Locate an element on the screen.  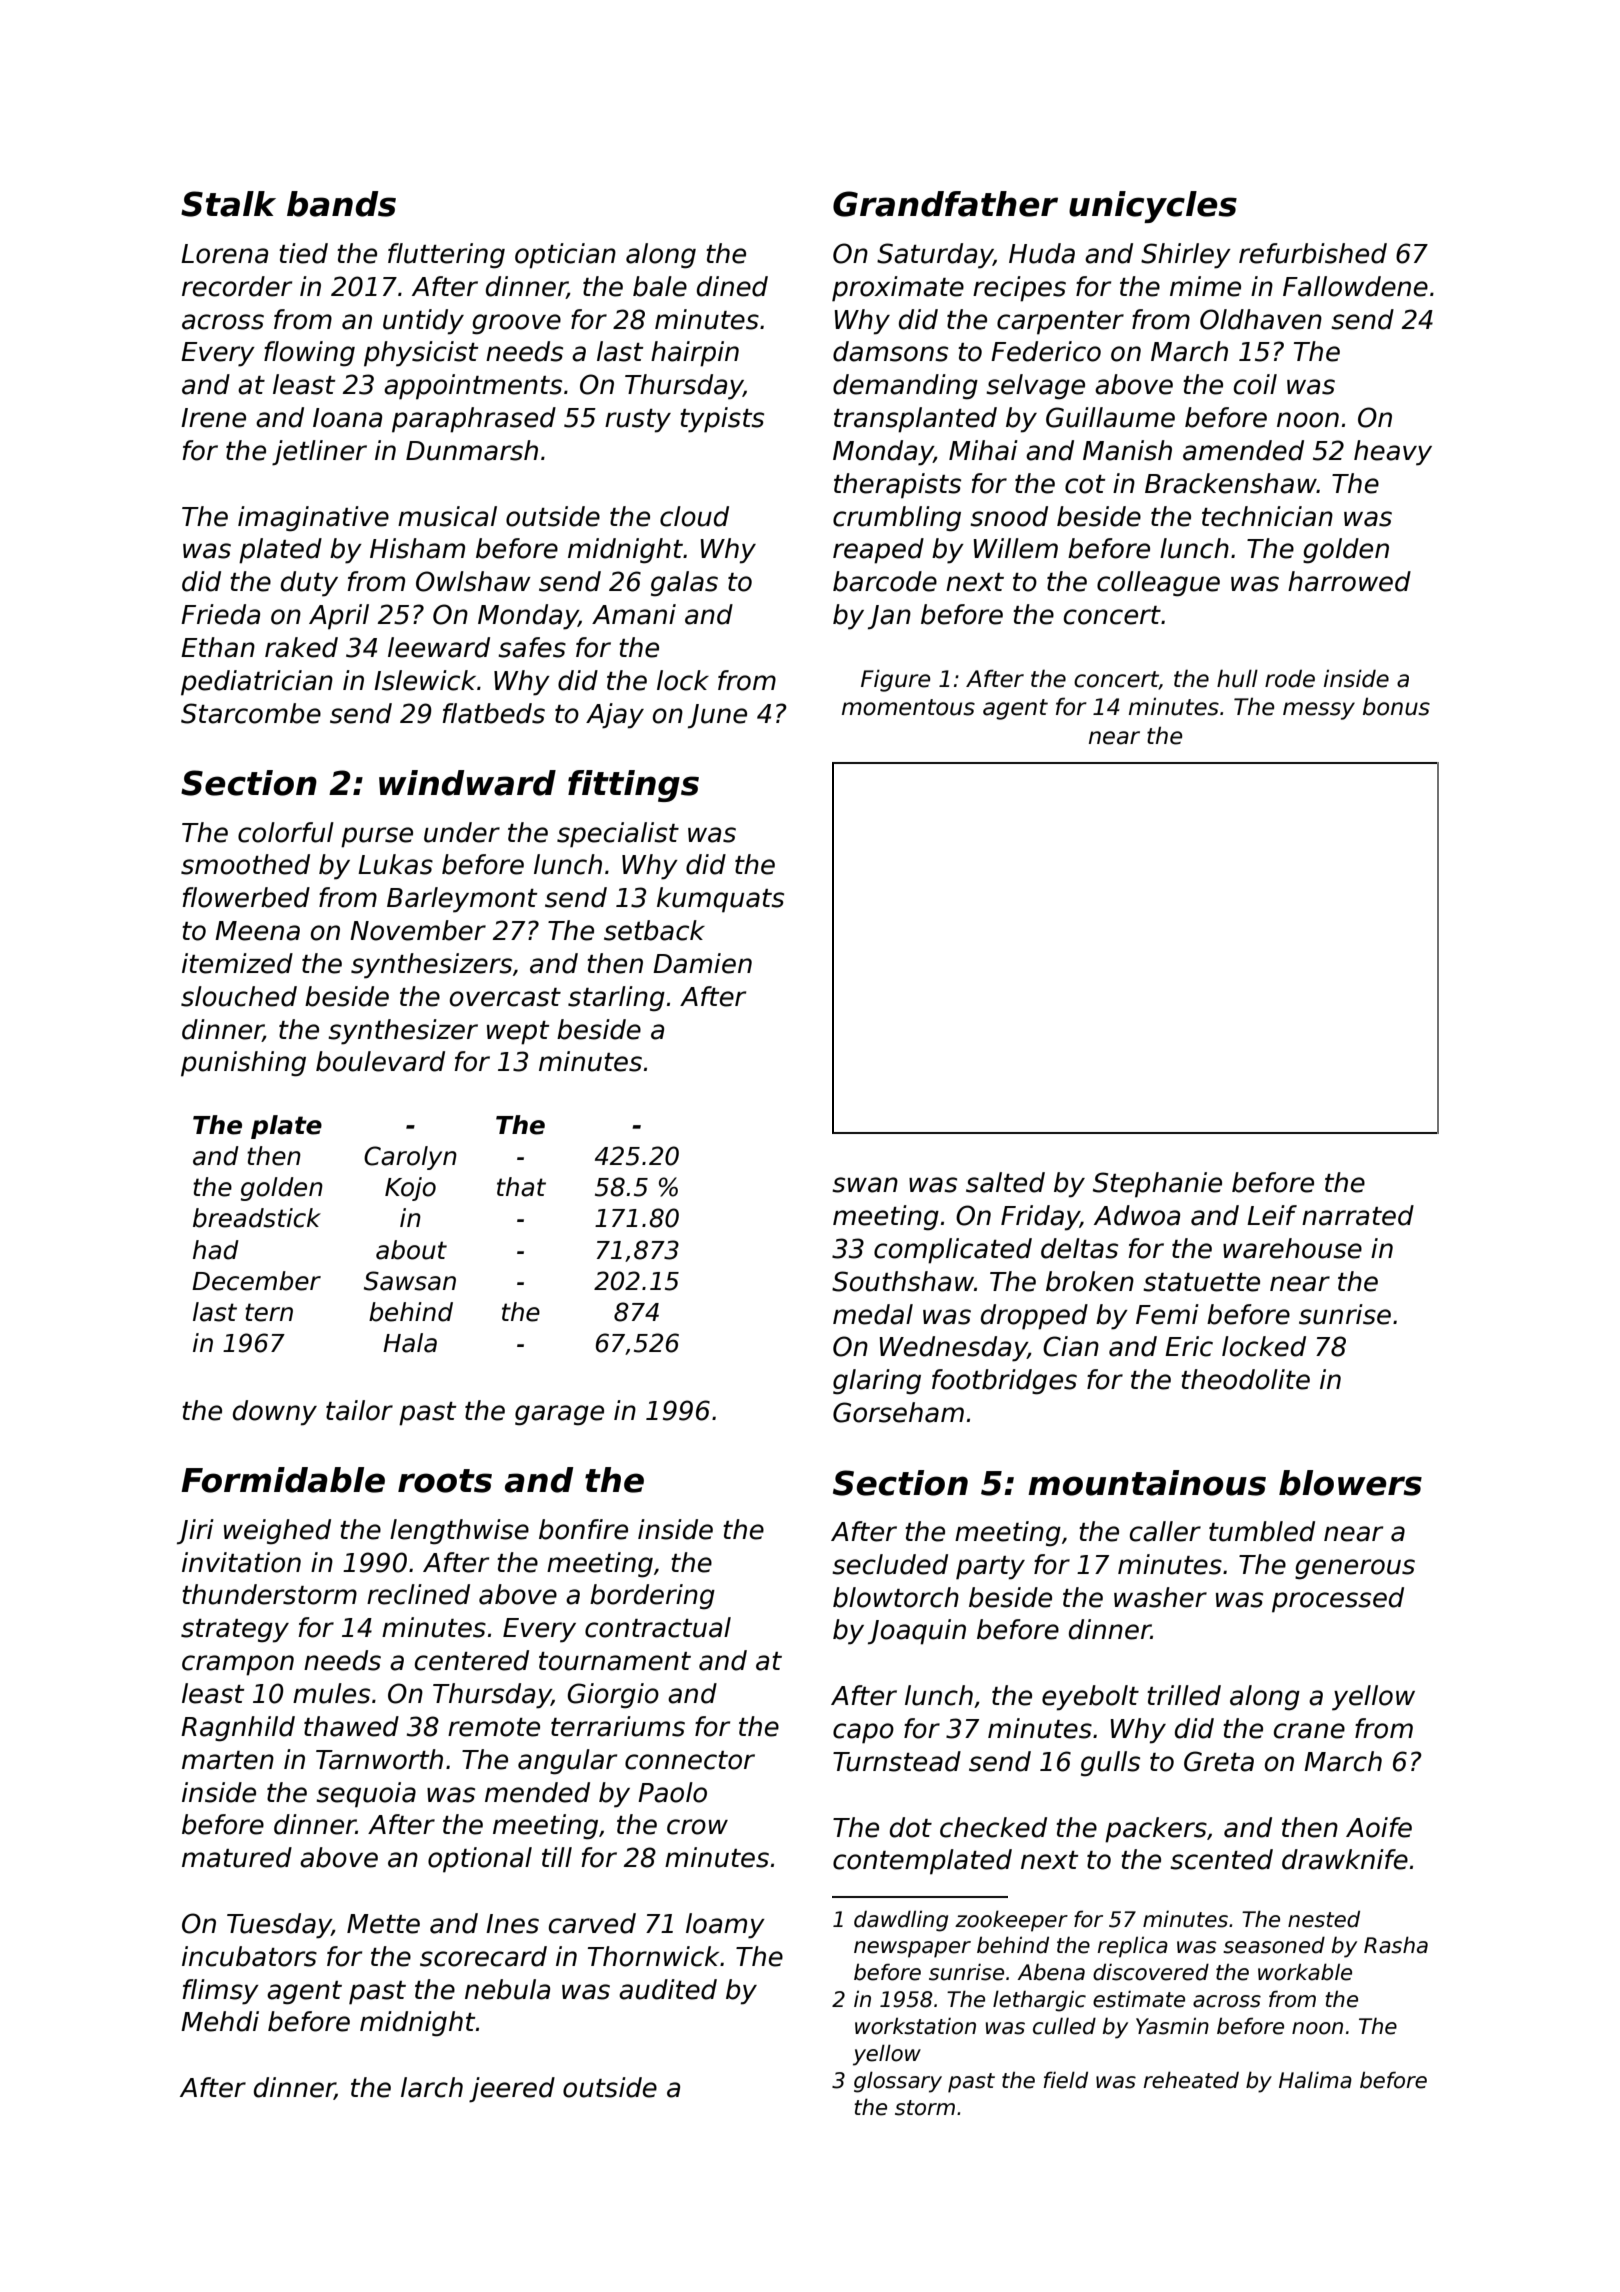
damsons is located at coordinates (890, 351).
